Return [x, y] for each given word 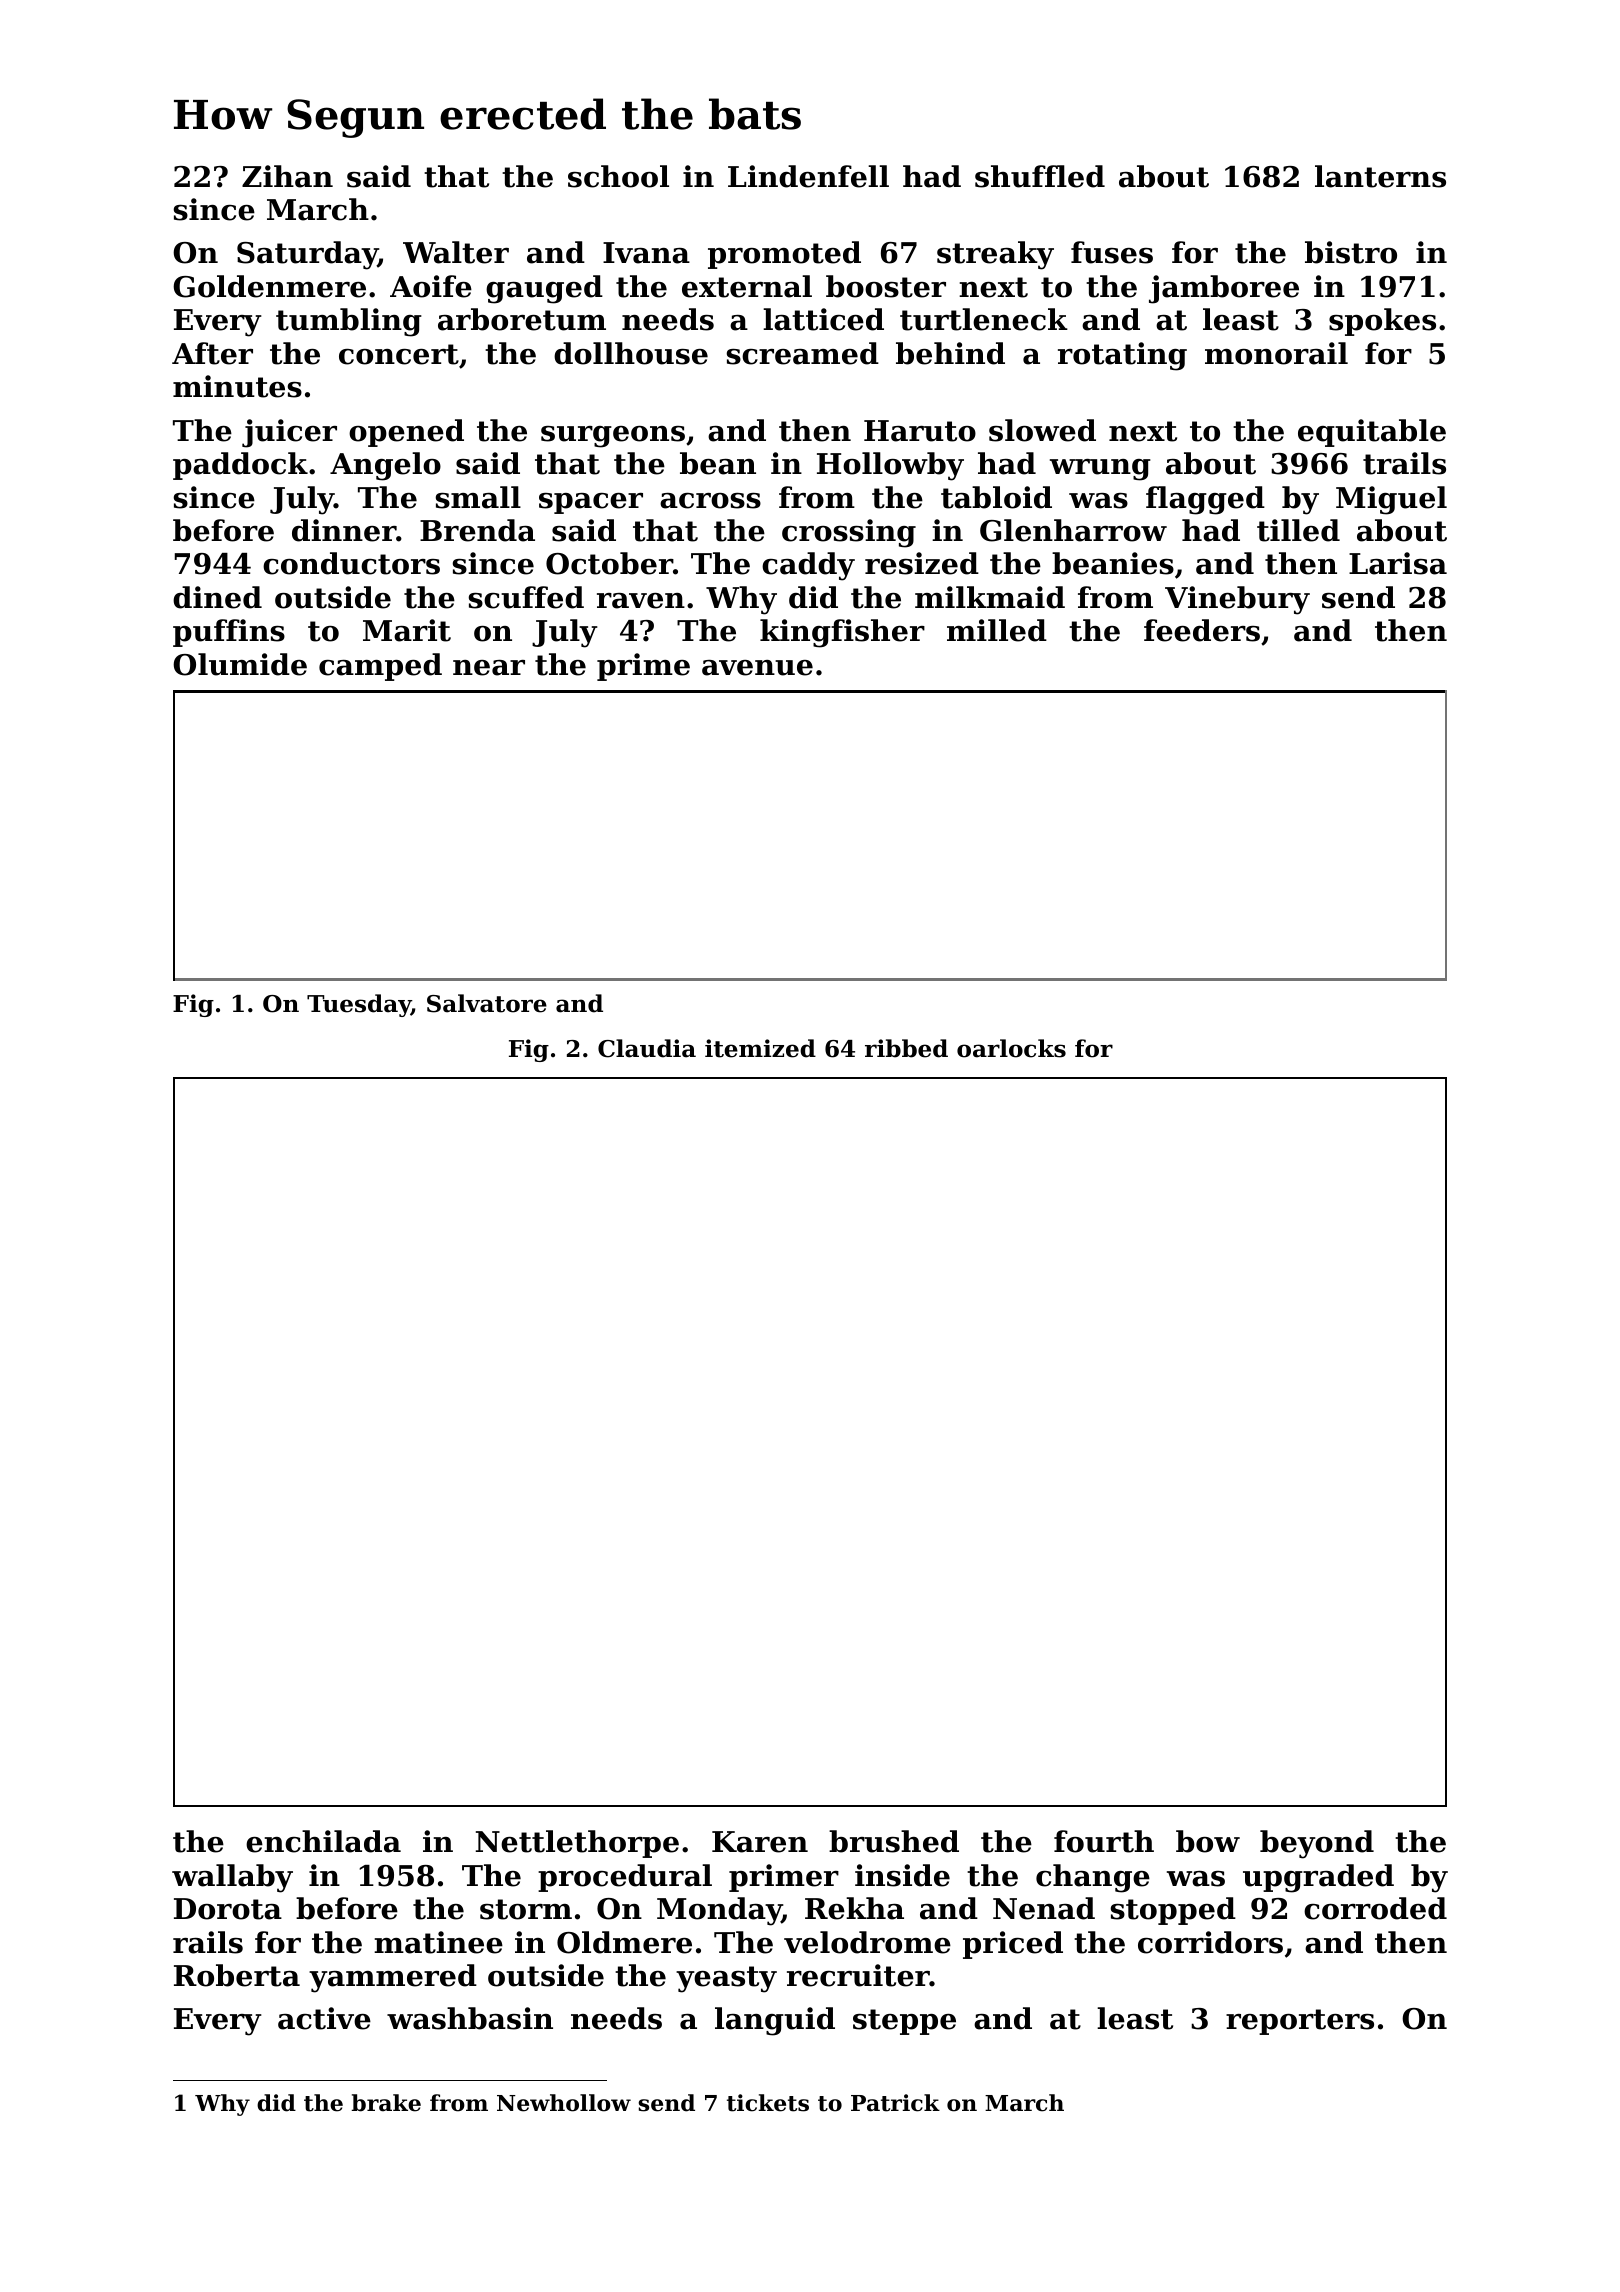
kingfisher [842, 633]
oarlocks [1011, 1048]
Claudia [647, 1048]
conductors [351, 563]
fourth [1104, 1841]
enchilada [323, 1841]
